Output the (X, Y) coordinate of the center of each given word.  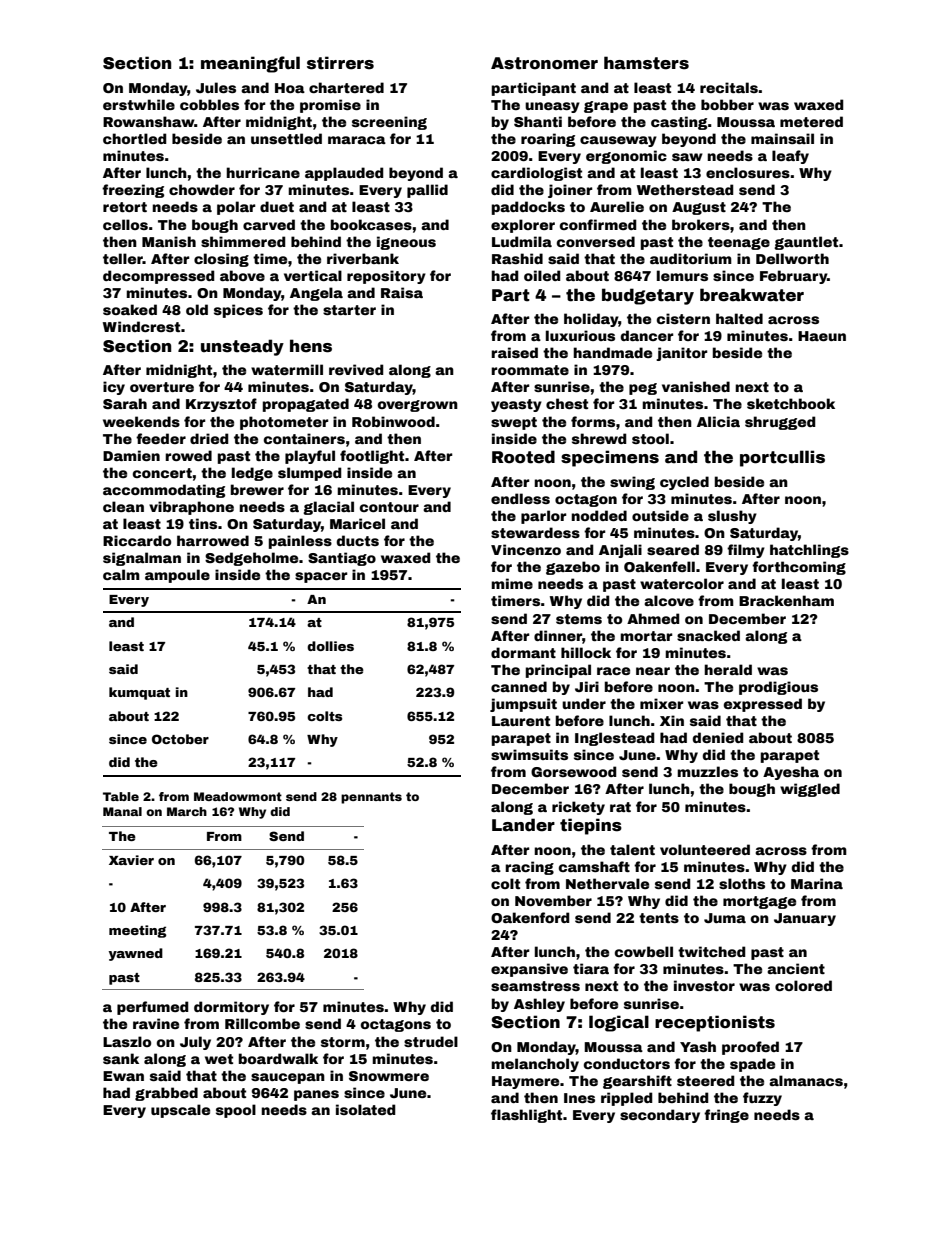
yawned (136, 954)
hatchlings (809, 551)
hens (311, 346)
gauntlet (806, 243)
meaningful (250, 64)
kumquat (139, 693)
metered (811, 121)
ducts (357, 540)
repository (386, 277)
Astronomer (544, 63)
